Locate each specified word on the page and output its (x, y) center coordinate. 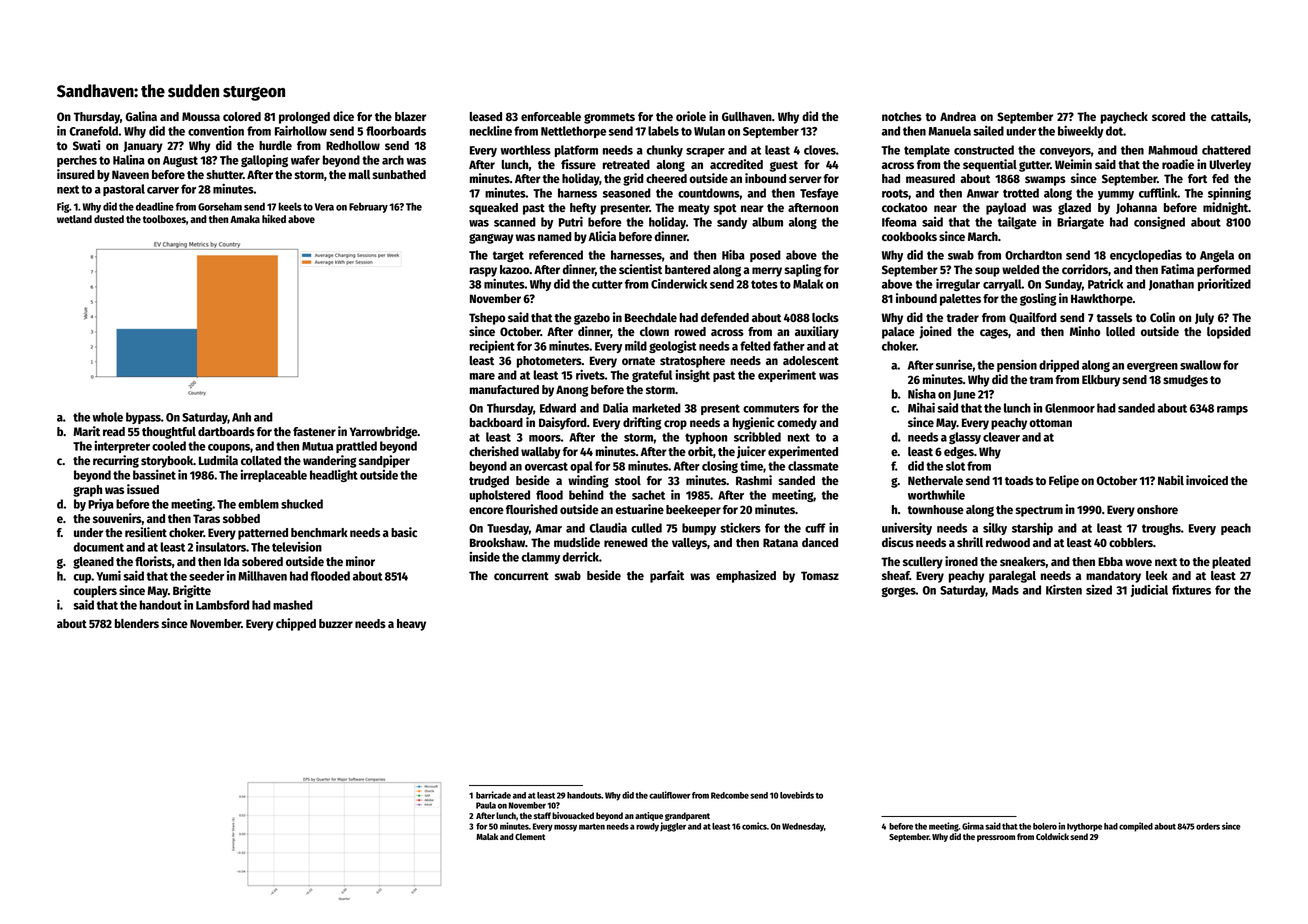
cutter (607, 284)
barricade (493, 795)
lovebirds (797, 795)
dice (343, 116)
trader (963, 317)
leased (485, 116)
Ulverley (1230, 166)
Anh (241, 417)
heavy (411, 625)
